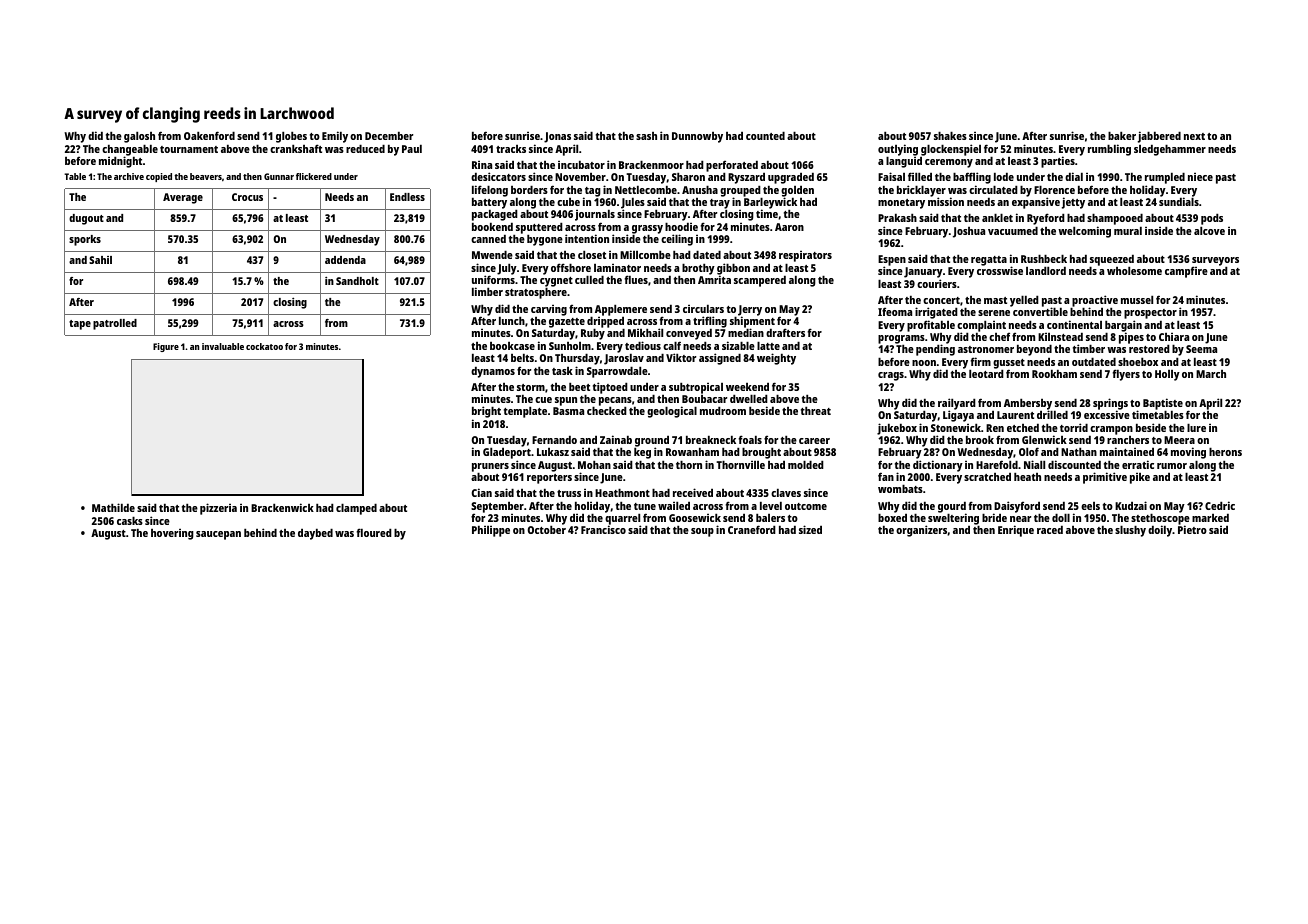 The height and width of the document is (924, 1308). I want to click on Philippe, so click(491, 531).
